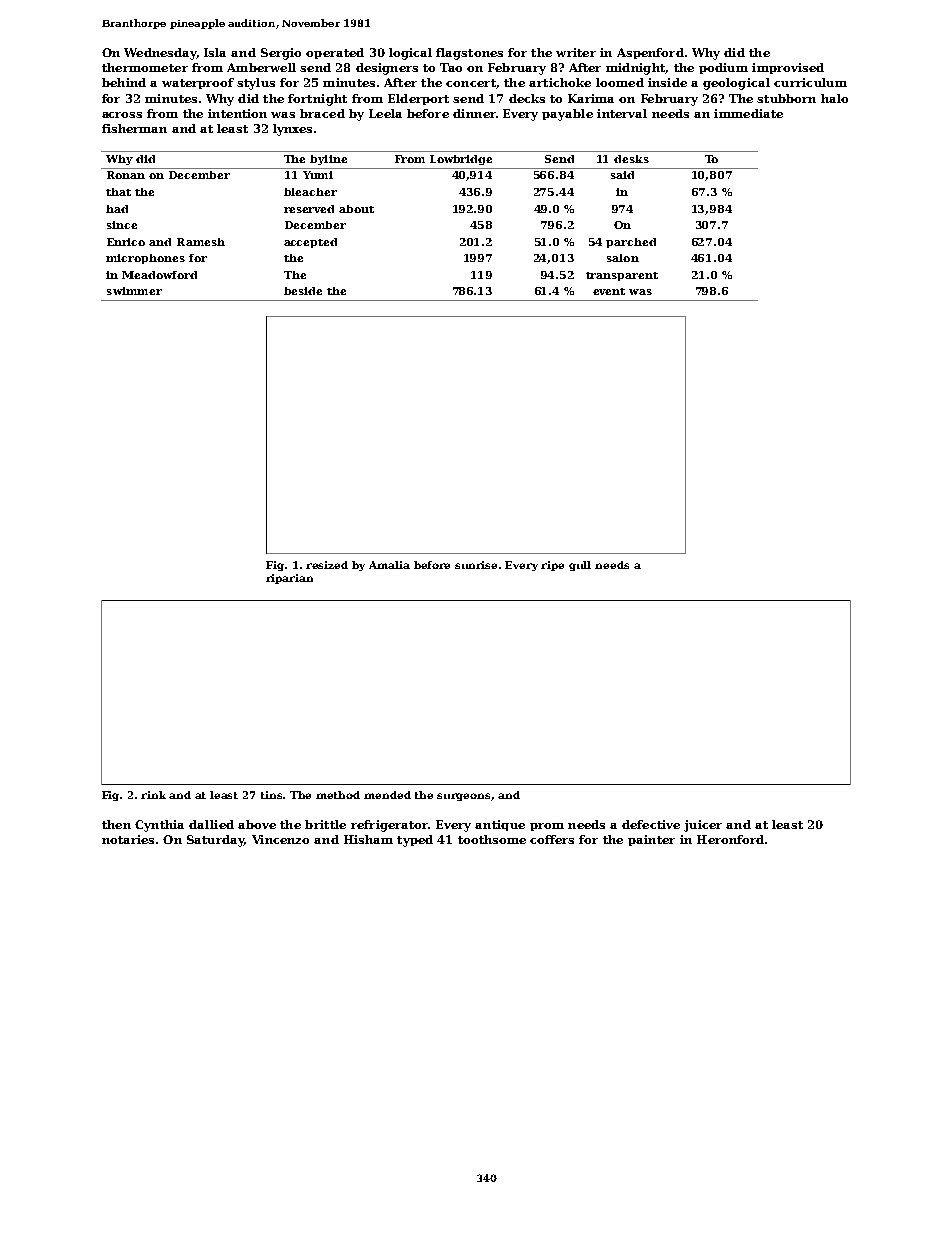  I want to click on rink, so click(153, 795).
